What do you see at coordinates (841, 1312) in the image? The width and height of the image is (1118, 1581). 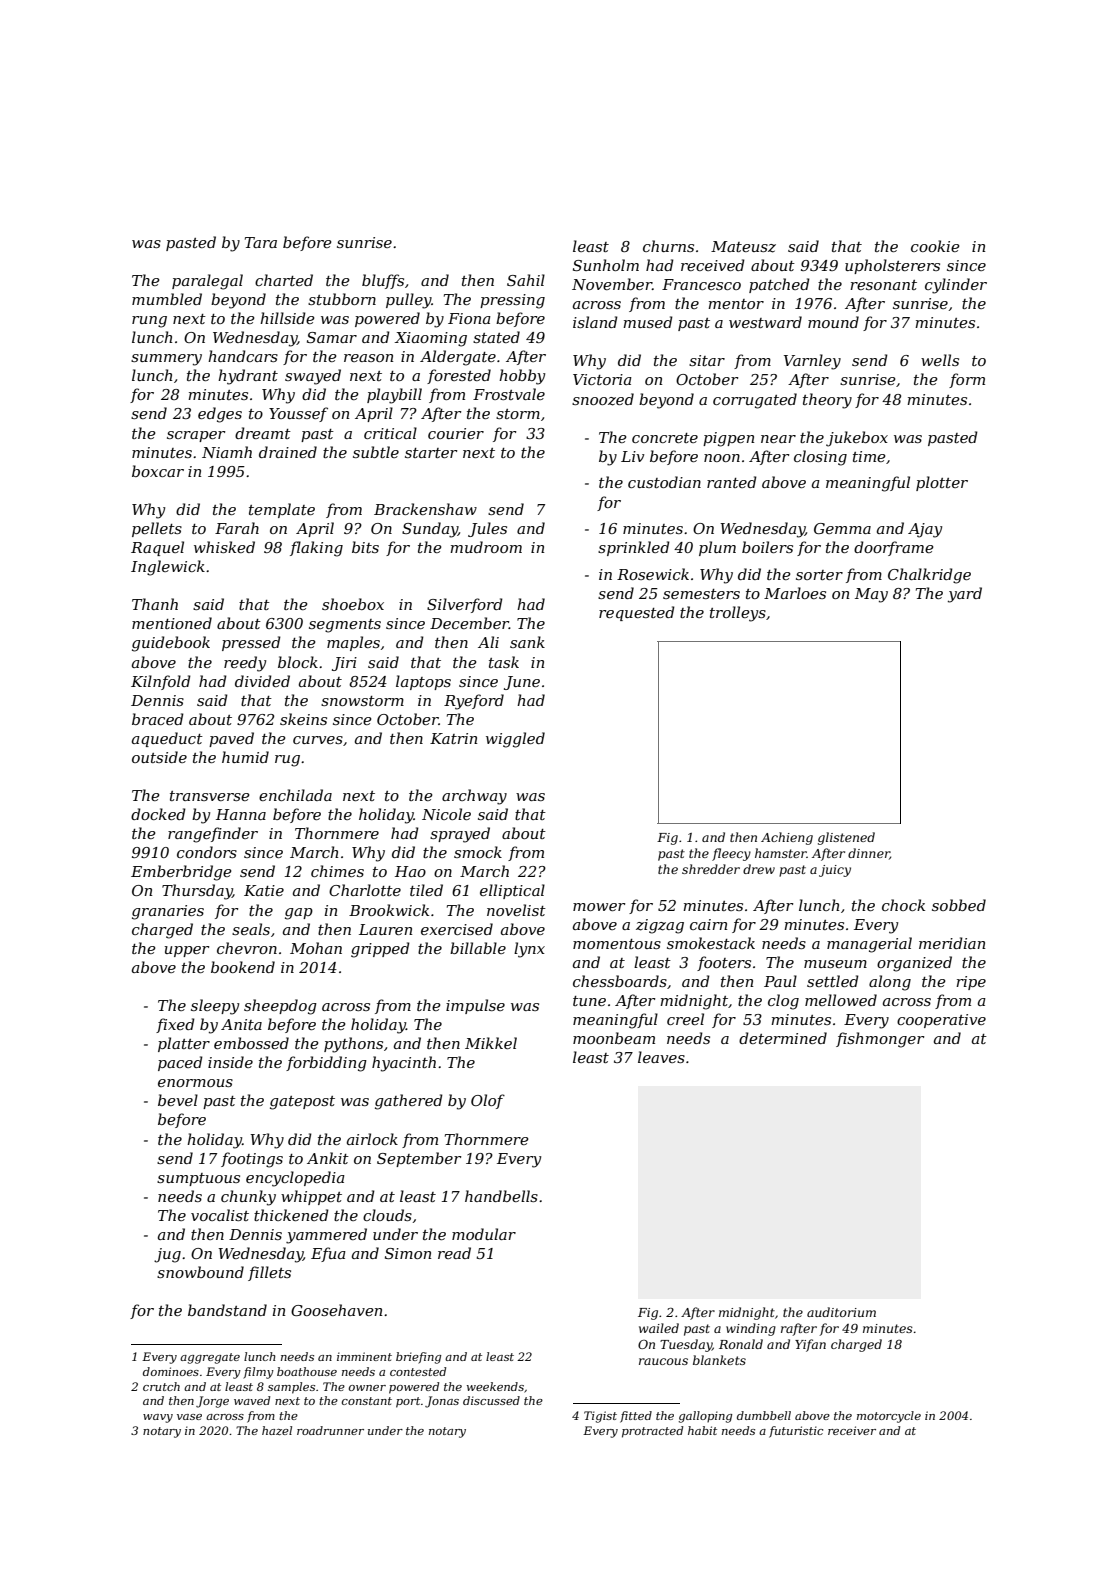 I see `auditorium` at bounding box center [841, 1312].
